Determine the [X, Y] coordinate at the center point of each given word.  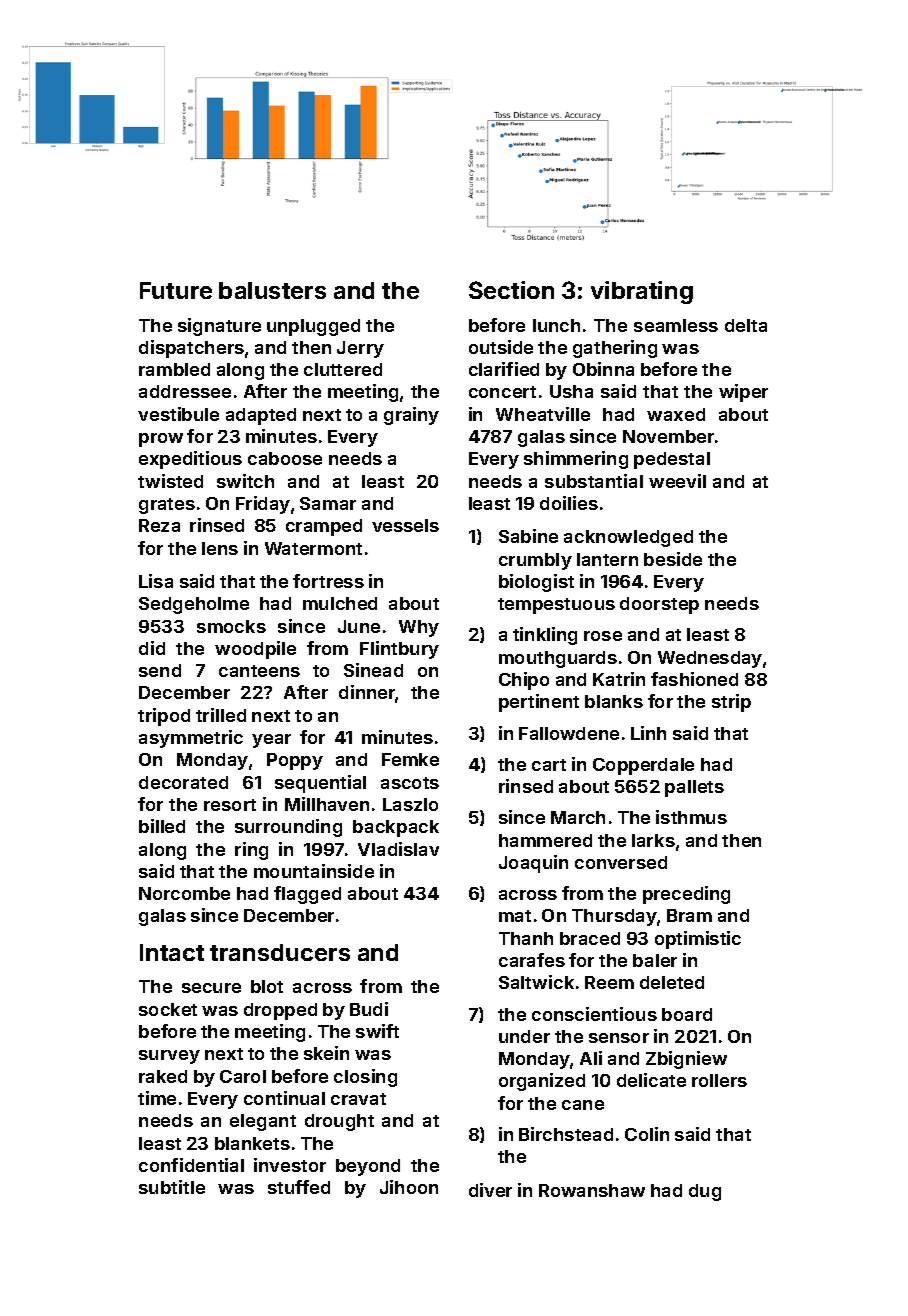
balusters [272, 290]
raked [163, 1076]
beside [673, 559]
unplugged [313, 327]
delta [746, 325]
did [152, 648]
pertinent [539, 703]
